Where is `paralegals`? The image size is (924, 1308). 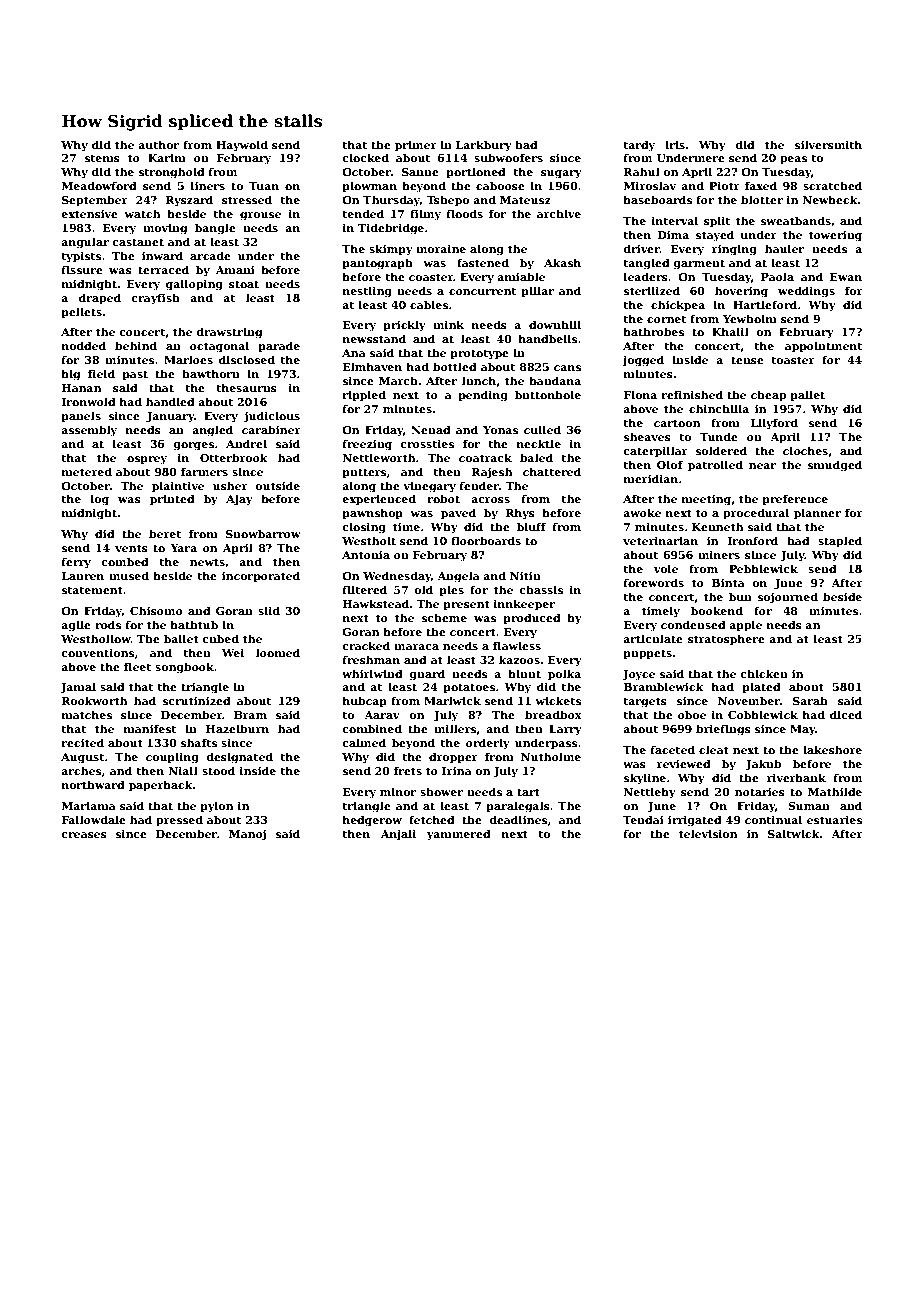 paralegals is located at coordinates (518, 807).
